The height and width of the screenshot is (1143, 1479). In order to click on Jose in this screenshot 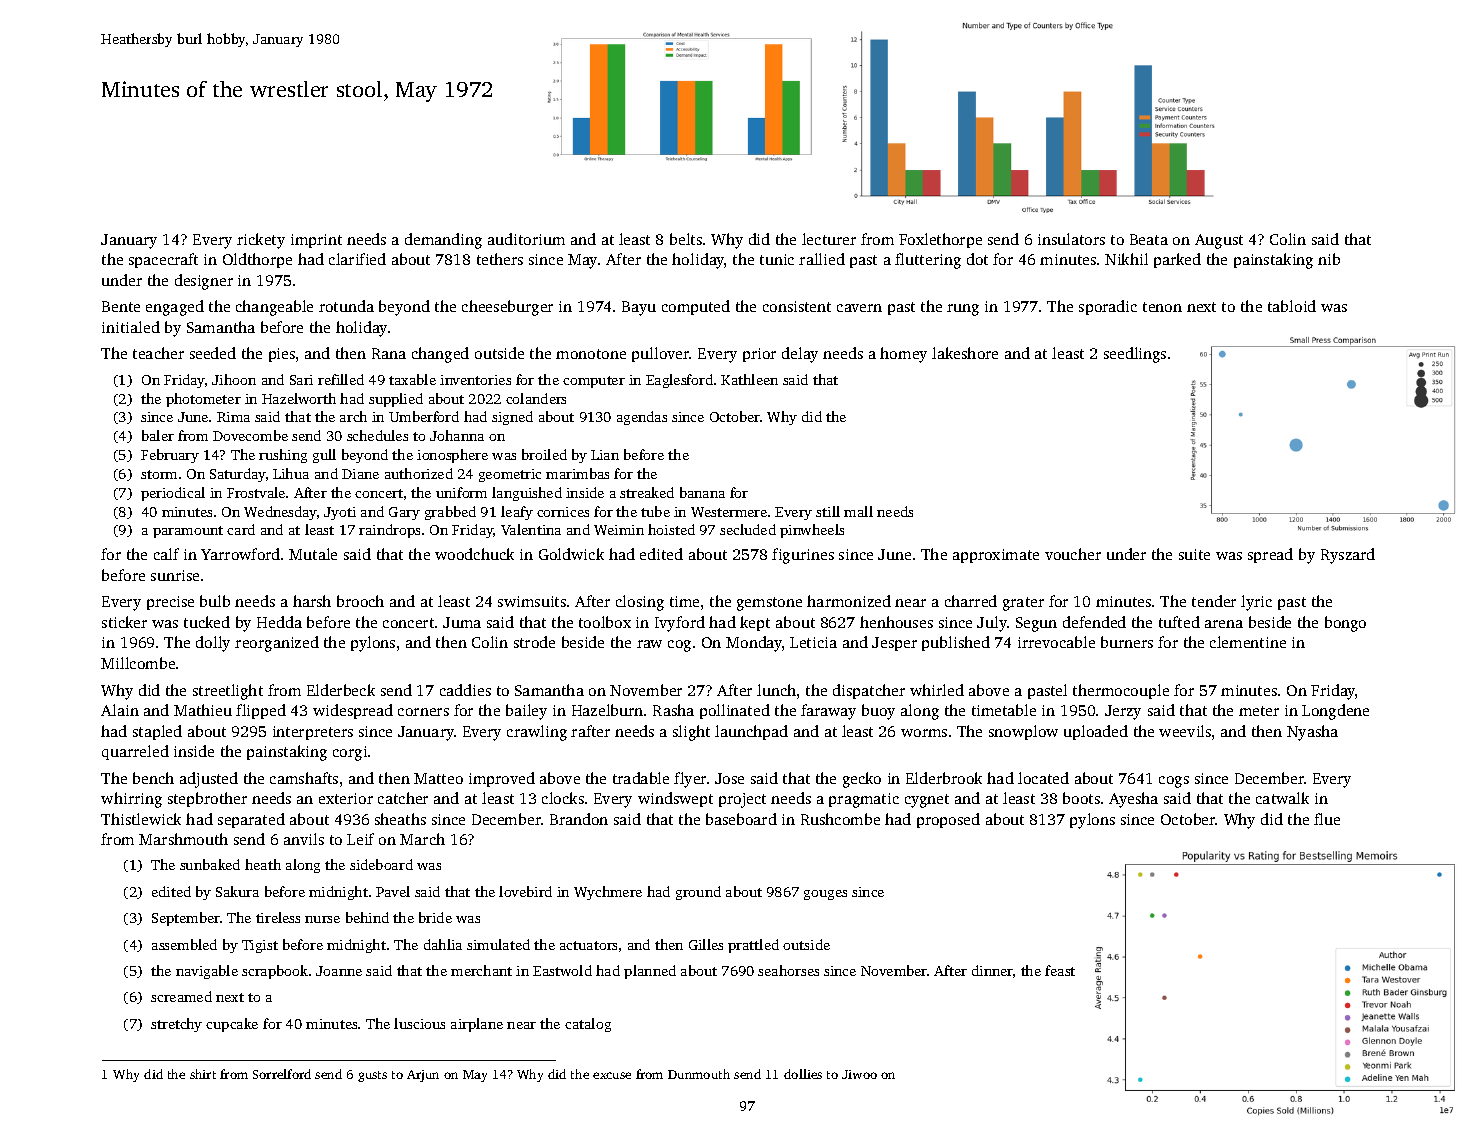, I will do `click(729, 778)`.
